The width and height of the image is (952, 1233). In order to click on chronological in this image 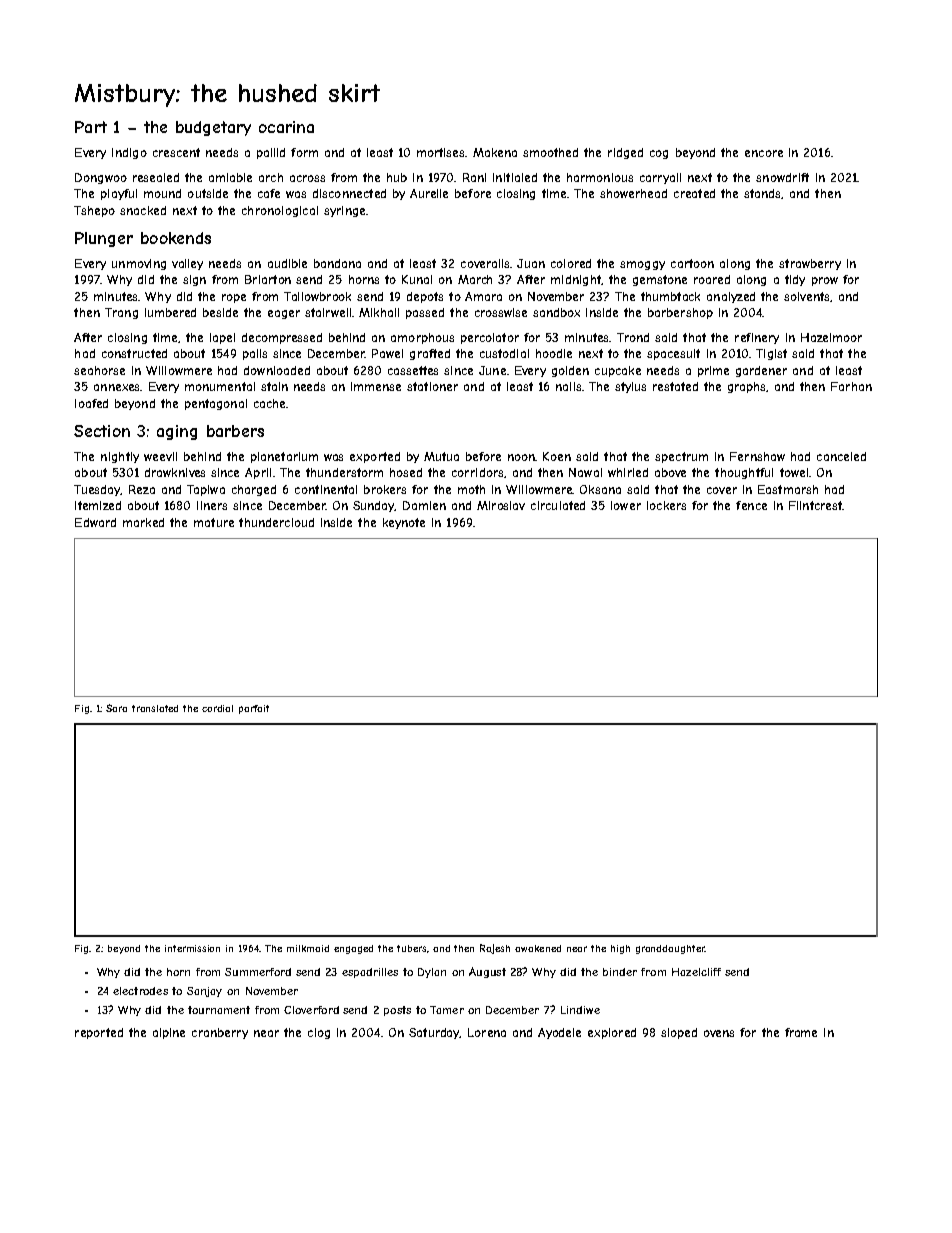, I will do `click(280, 211)`.
